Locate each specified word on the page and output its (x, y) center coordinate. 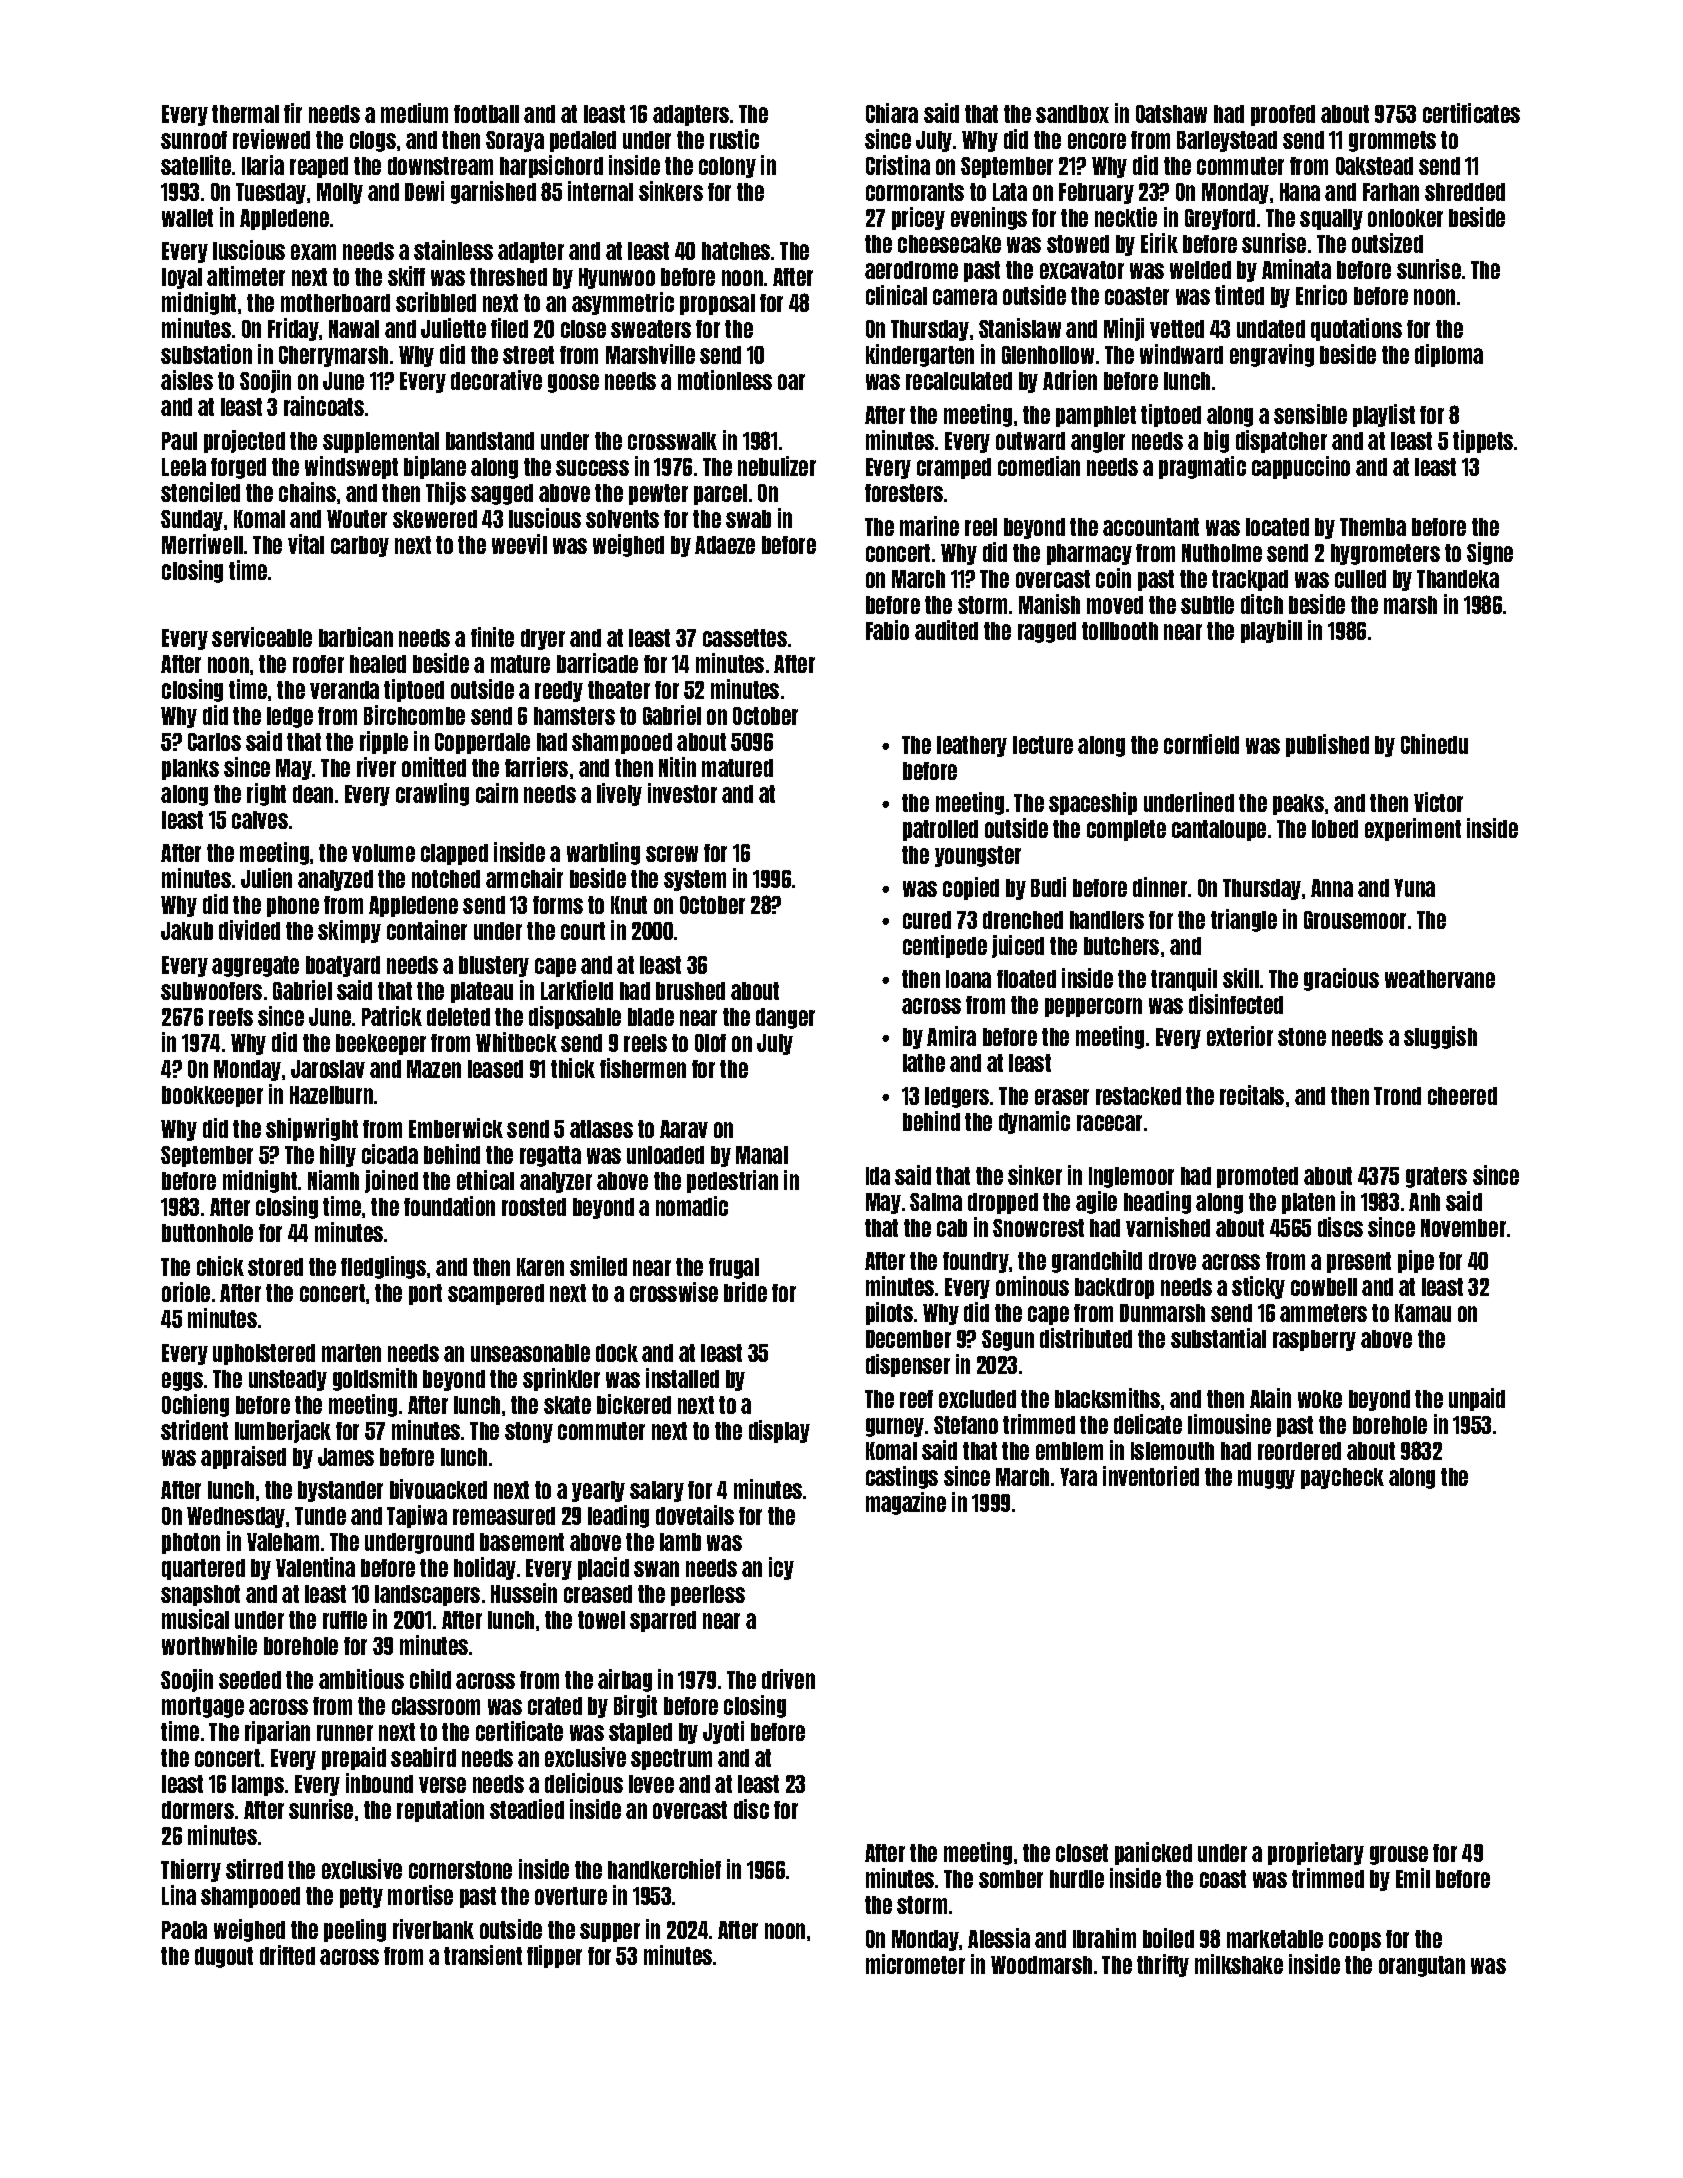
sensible (1310, 414)
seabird (423, 1757)
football (486, 114)
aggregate (255, 966)
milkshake (1239, 1964)
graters (1436, 1177)
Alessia (999, 1938)
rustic (734, 139)
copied (971, 888)
